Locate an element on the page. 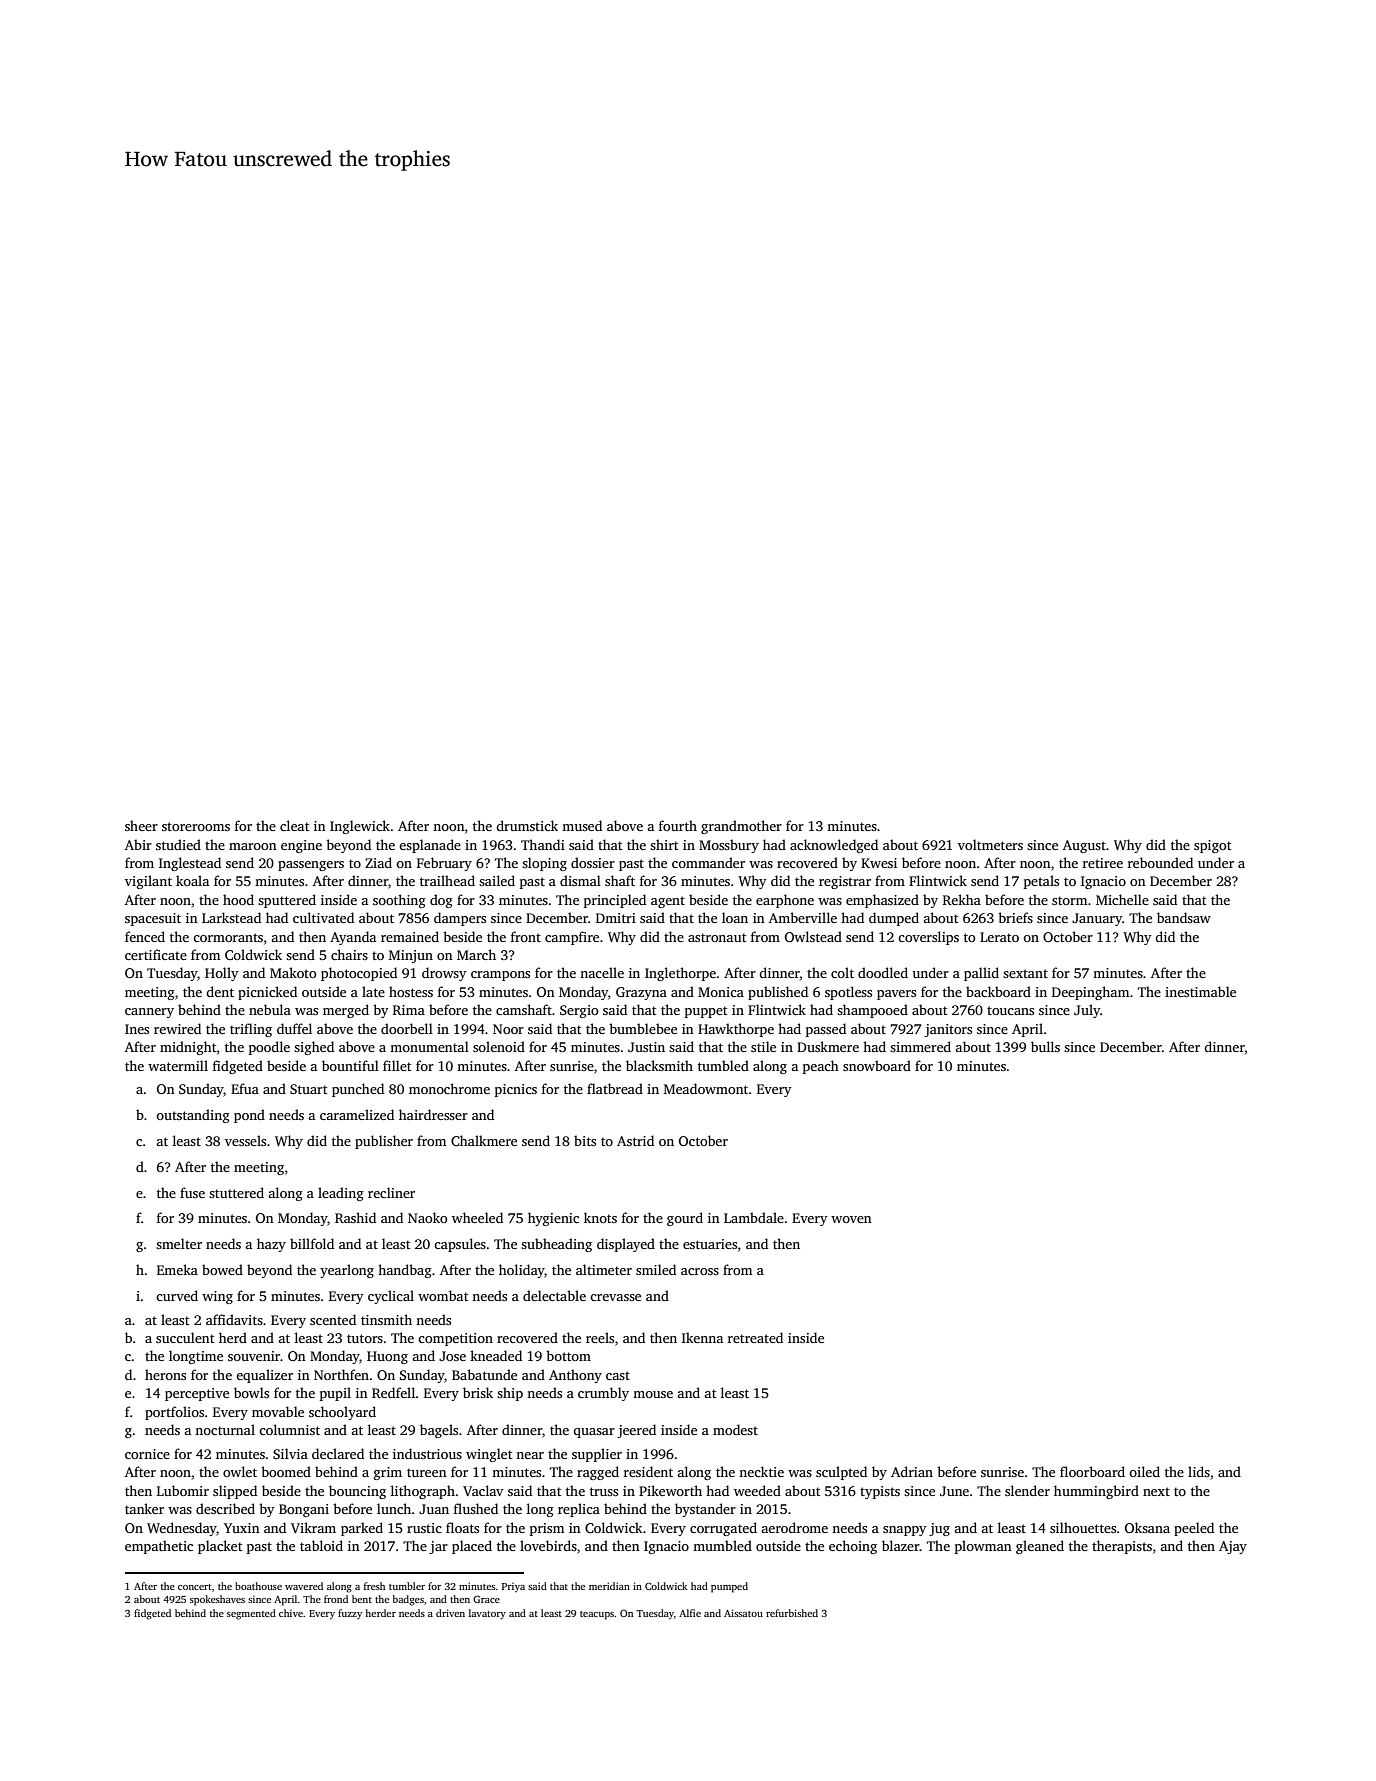 The width and height of the document is (1376, 1781). Lambdale is located at coordinates (754, 1217).
